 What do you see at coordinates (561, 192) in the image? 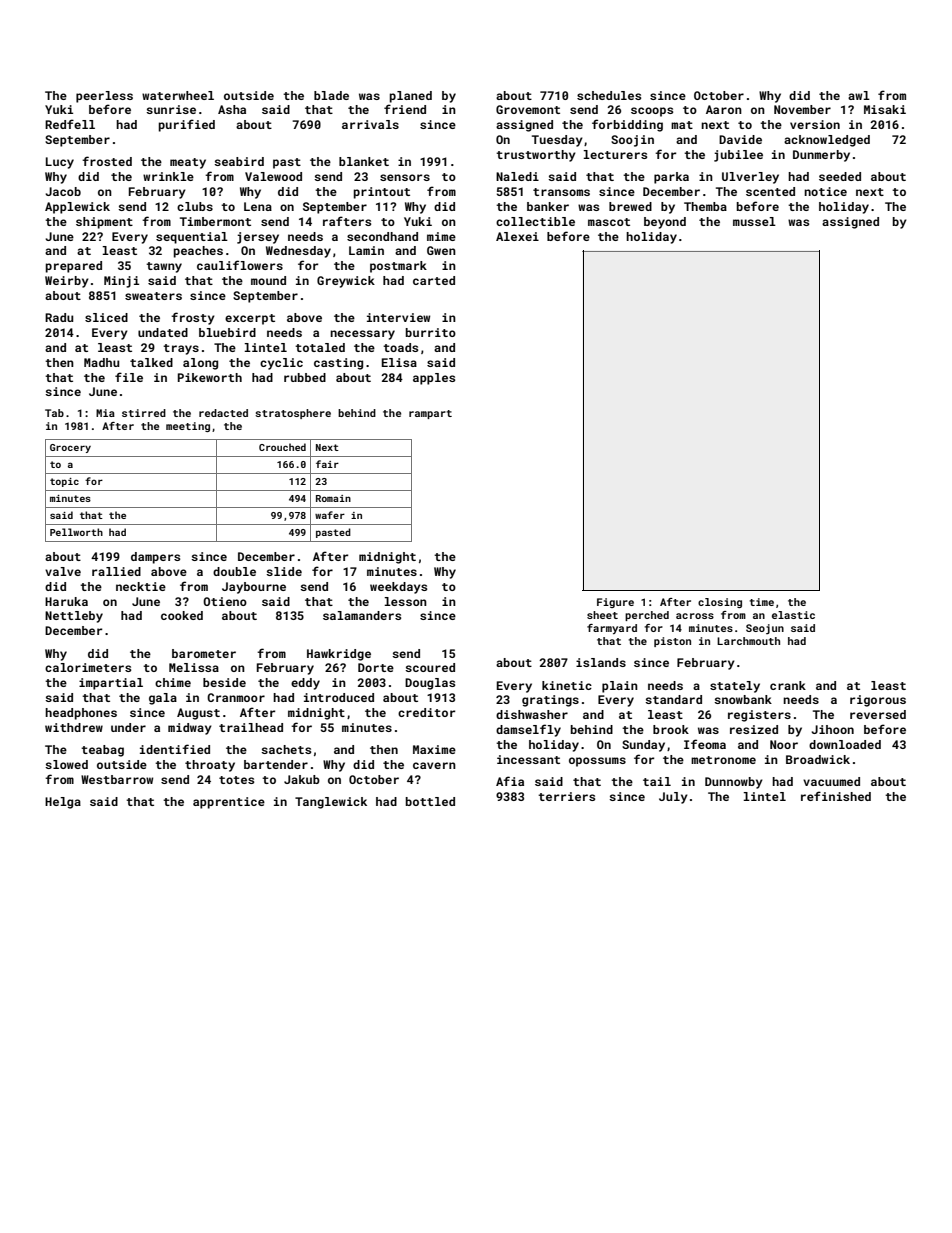
I see `transoms` at bounding box center [561, 192].
